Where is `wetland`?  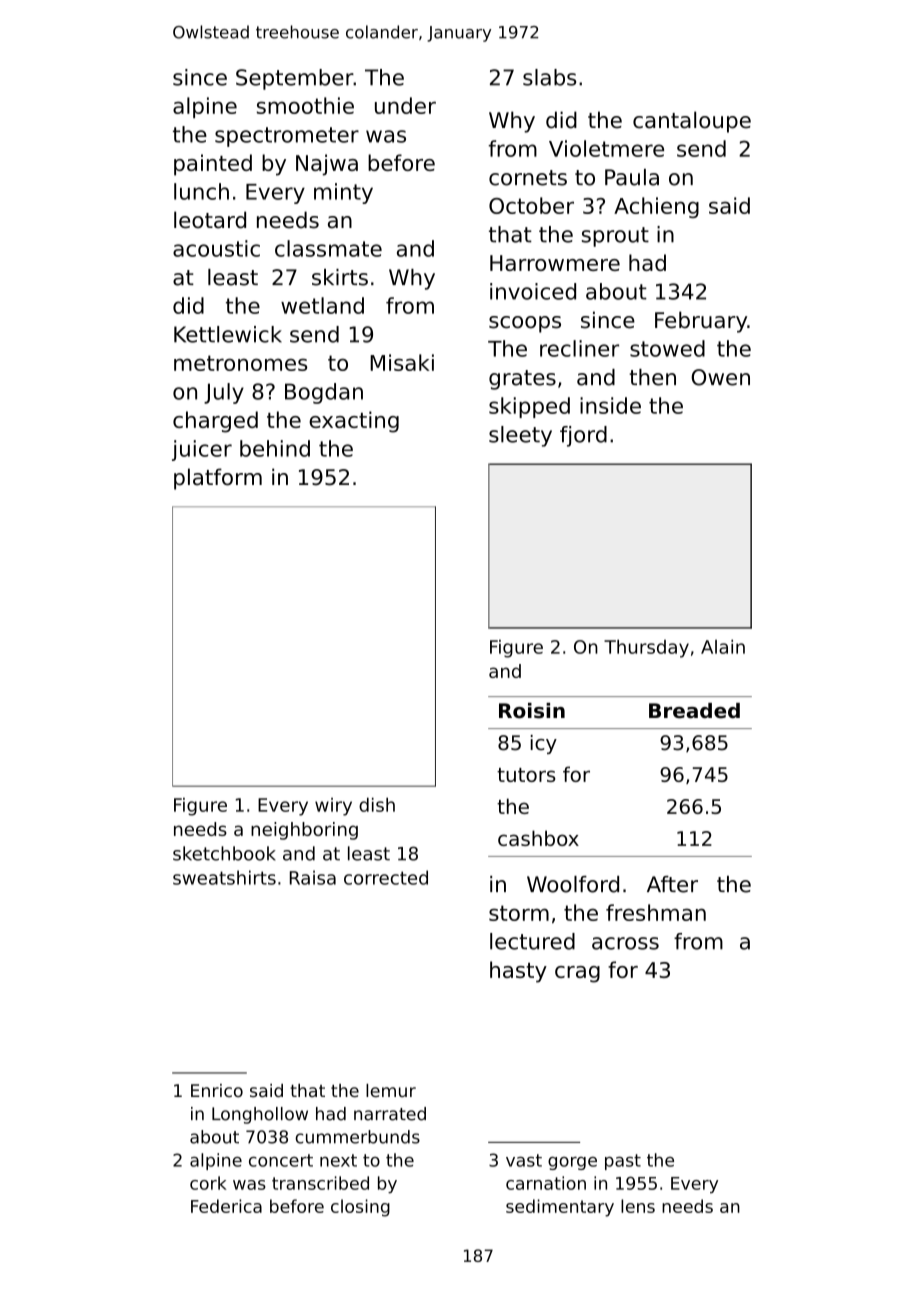
wetland is located at coordinates (322, 305).
